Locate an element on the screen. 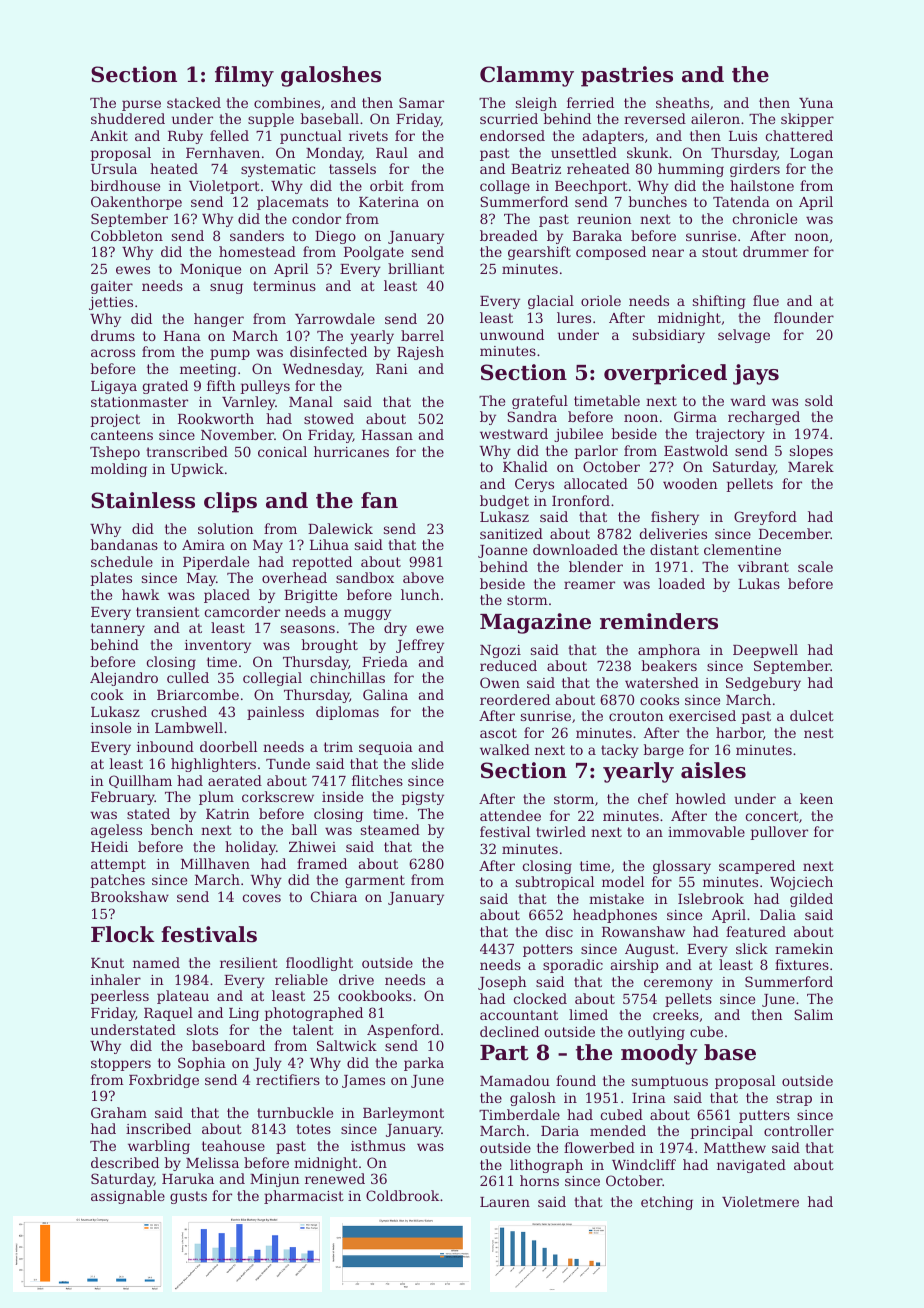 The height and width of the screenshot is (1308, 924). watershed is located at coordinates (662, 682).
